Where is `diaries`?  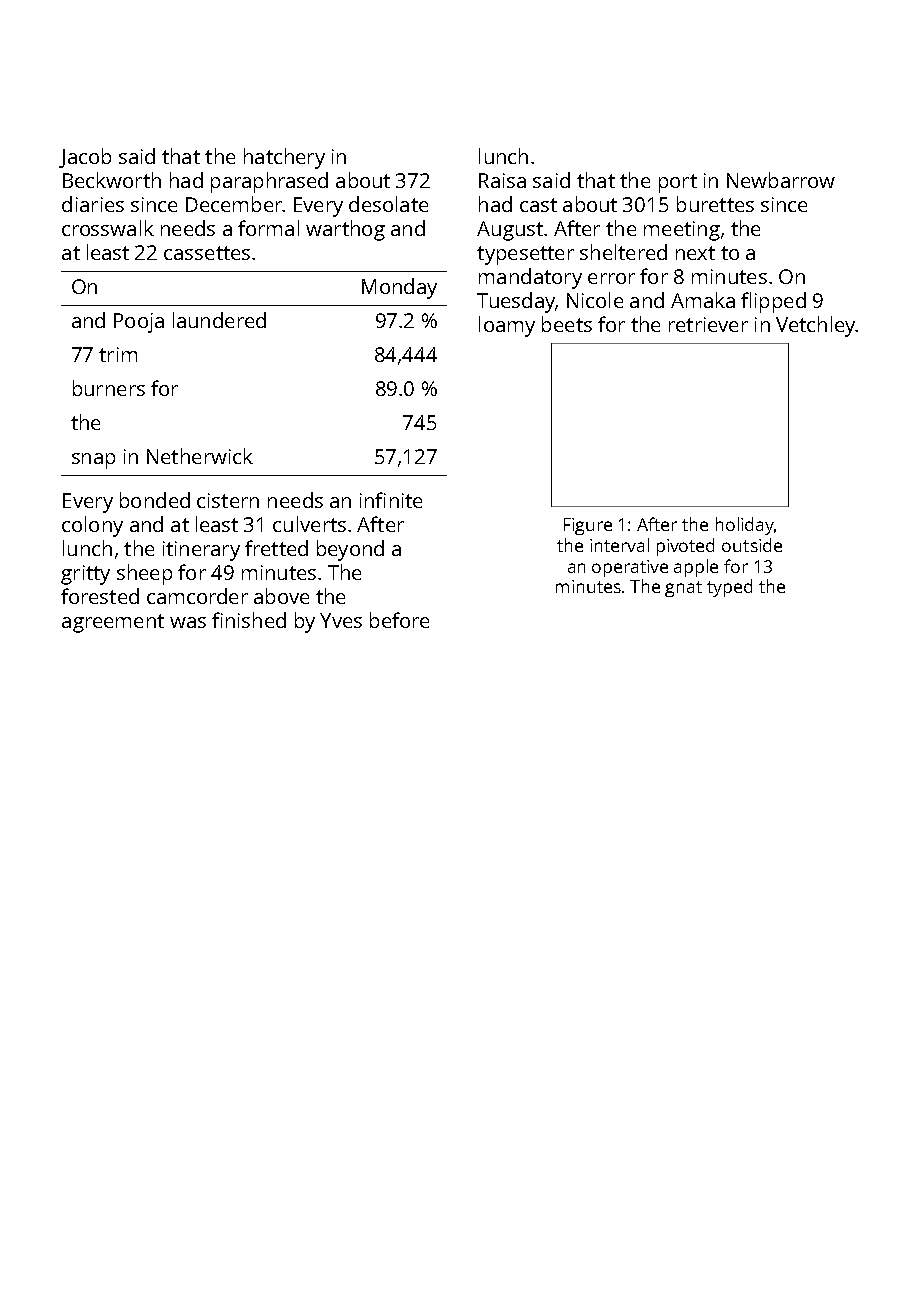 diaries is located at coordinates (93, 204).
